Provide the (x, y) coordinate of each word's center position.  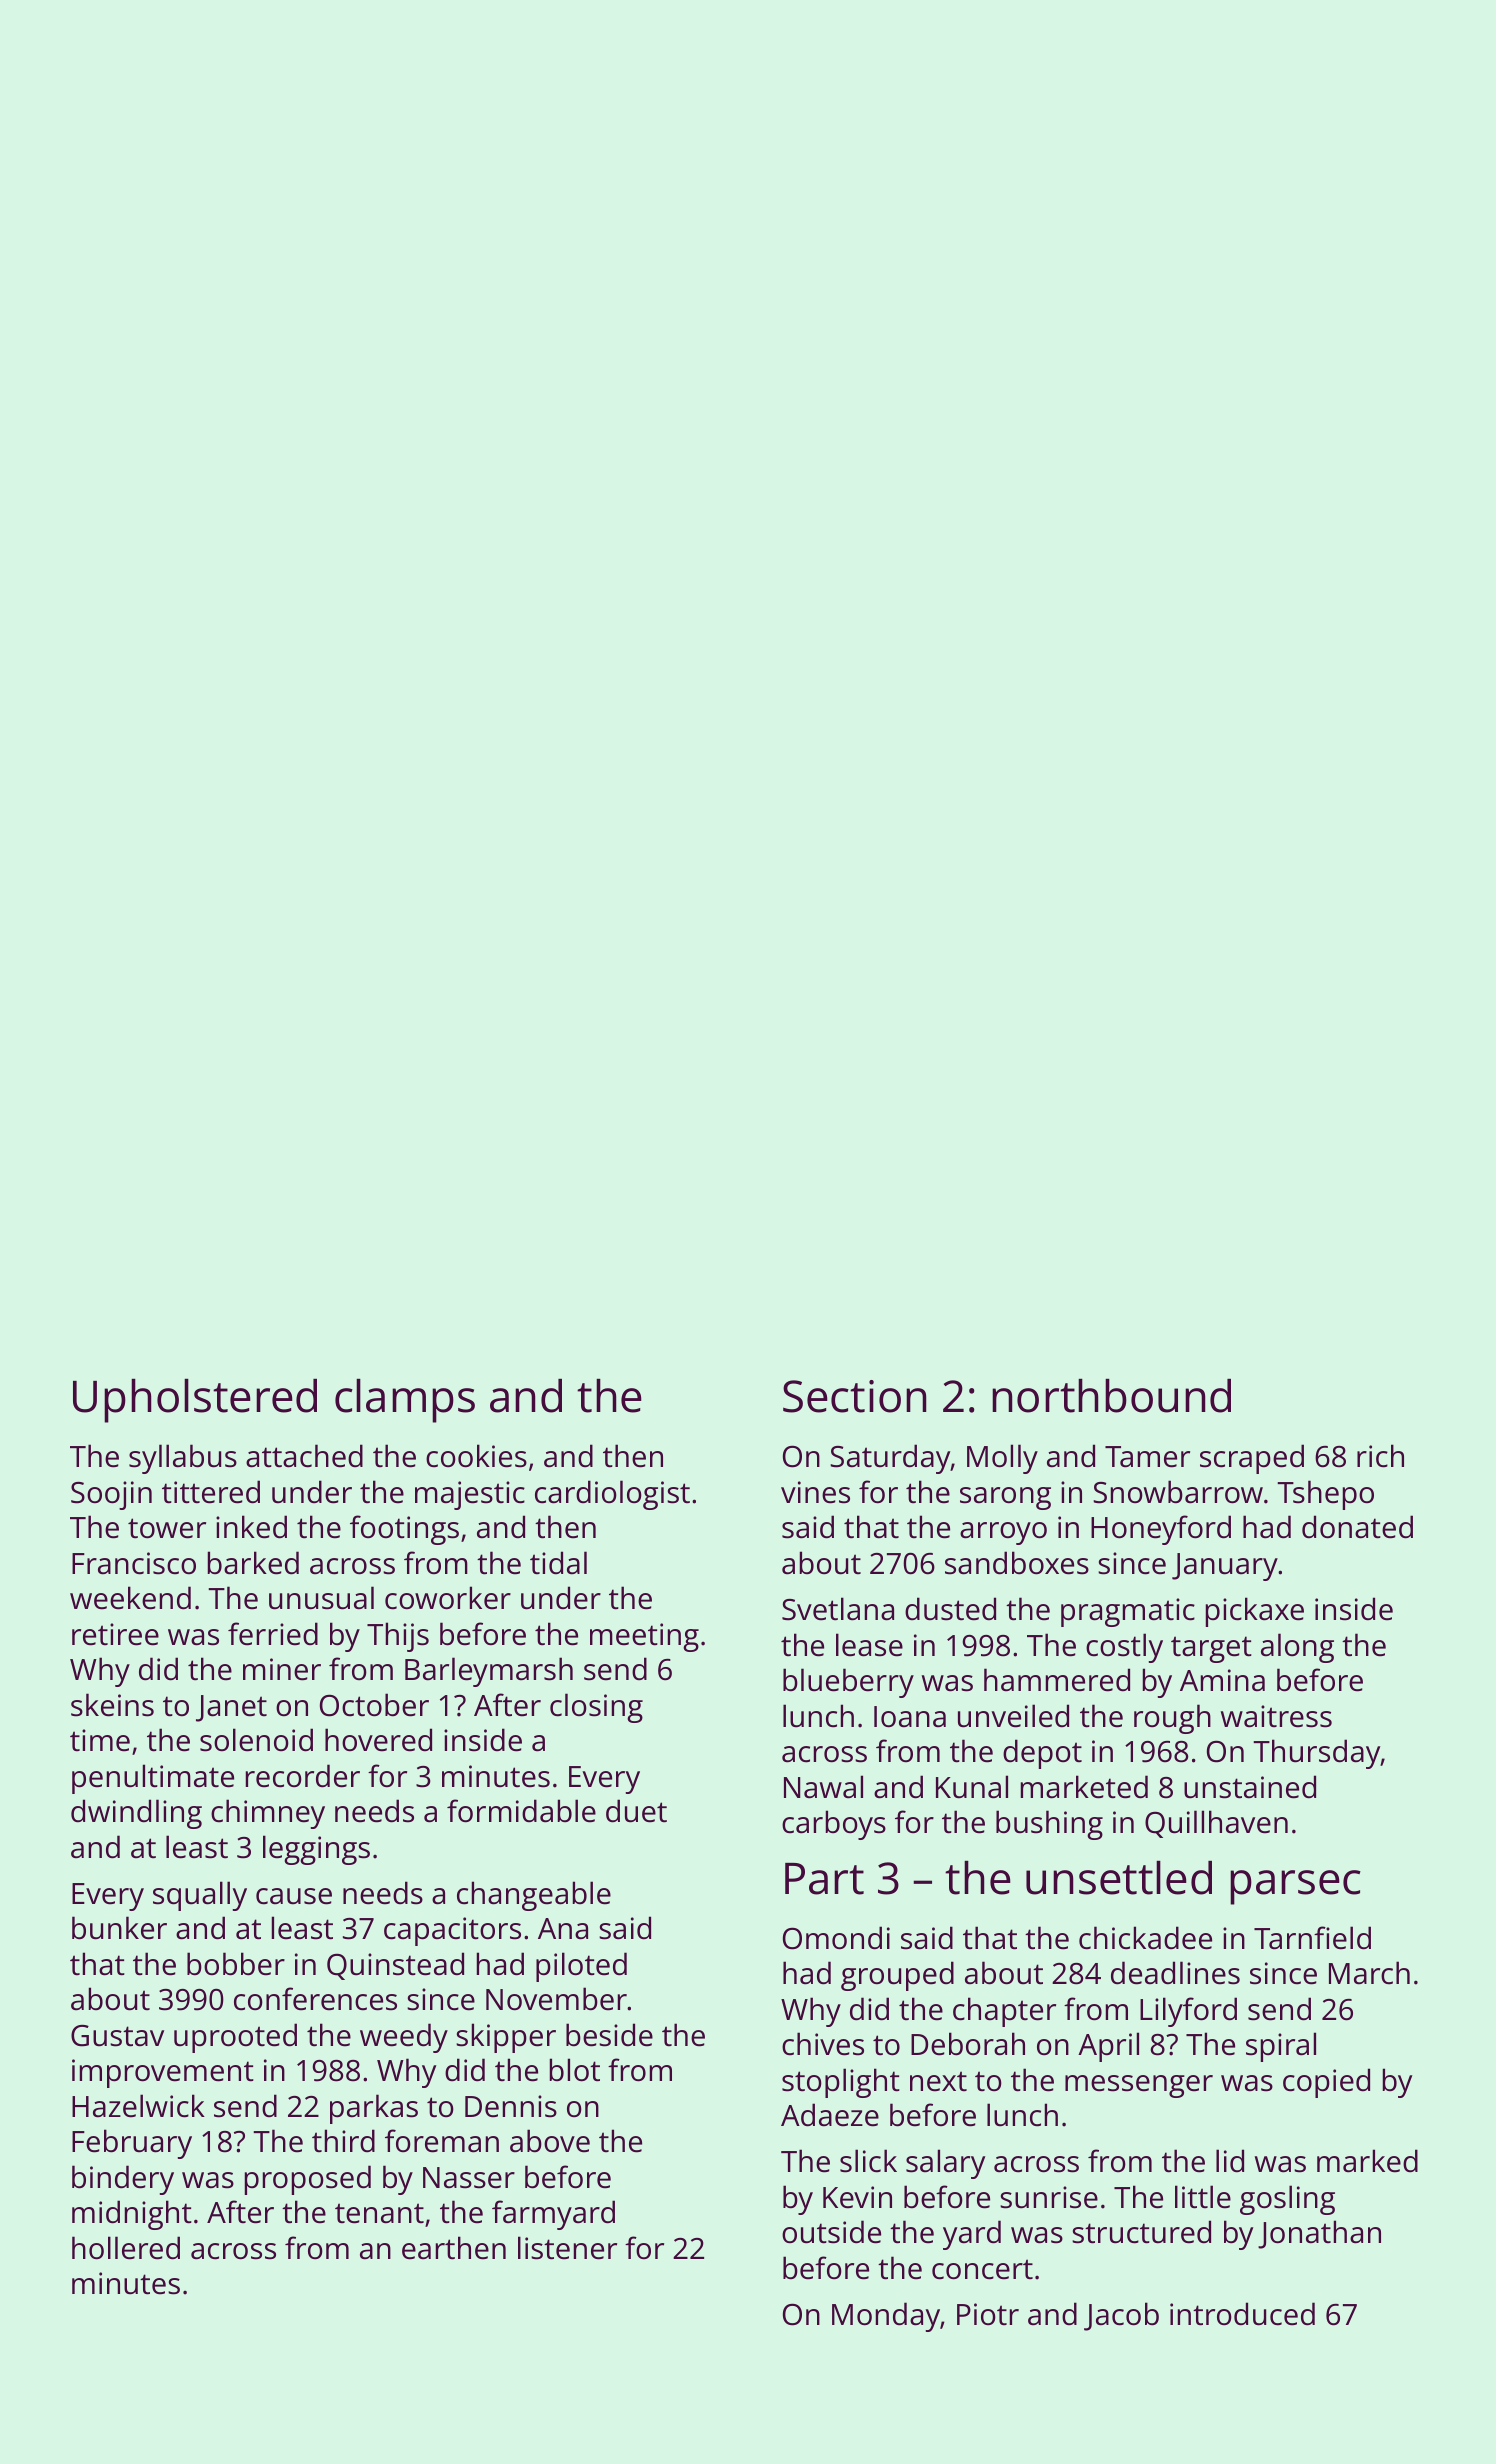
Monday (886, 2317)
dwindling (136, 1814)
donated (1357, 1527)
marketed (1084, 1787)
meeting (644, 1637)
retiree (115, 1634)
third (343, 2140)
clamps (405, 1401)
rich (1380, 1456)
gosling (1287, 2200)
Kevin (857, 2197)
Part (824, 1879)
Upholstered (195, 1401)
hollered (126, 2248)
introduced (1242, 2314)
